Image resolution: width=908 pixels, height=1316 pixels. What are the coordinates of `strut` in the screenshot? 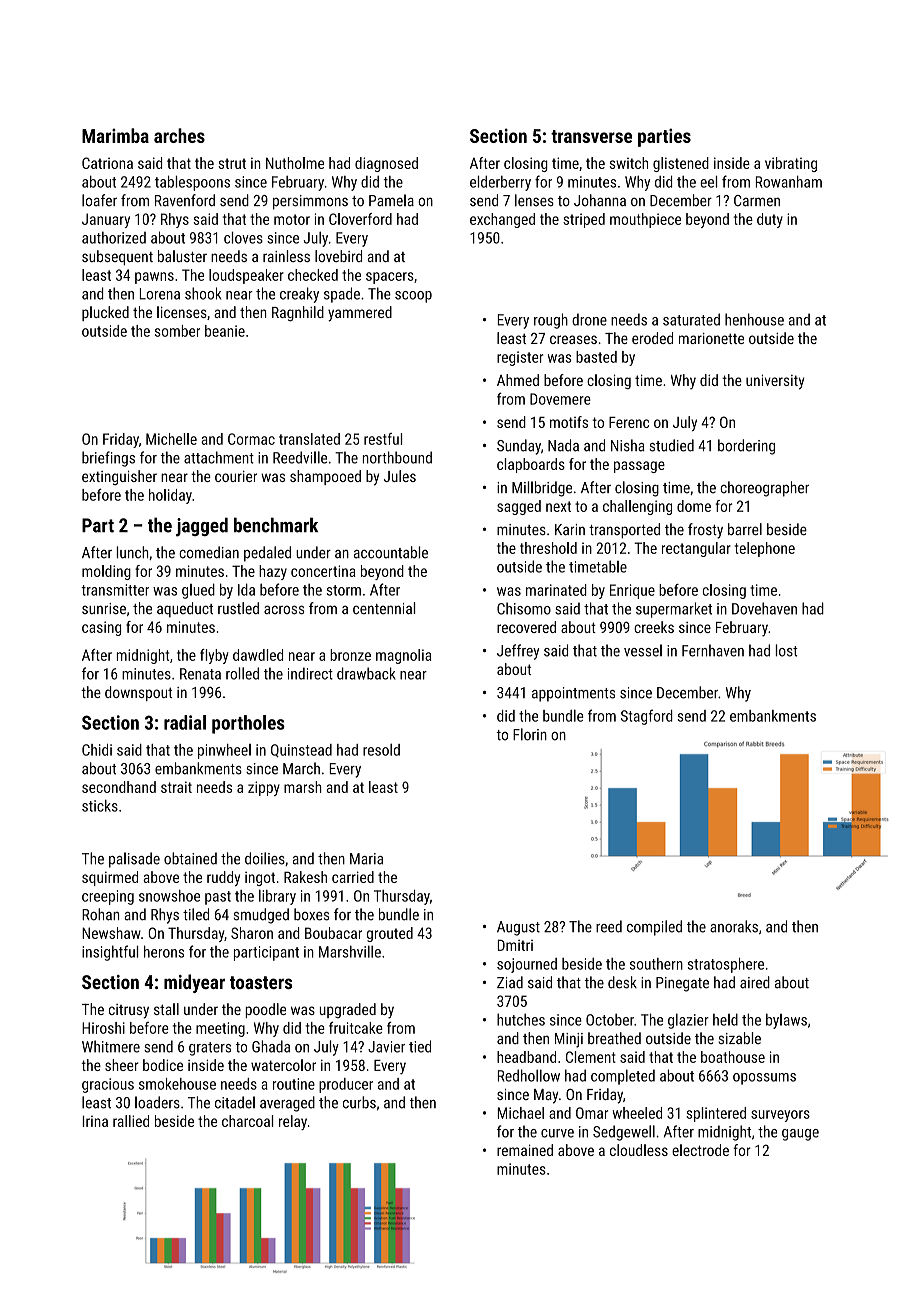 It's located at (232, 163).
